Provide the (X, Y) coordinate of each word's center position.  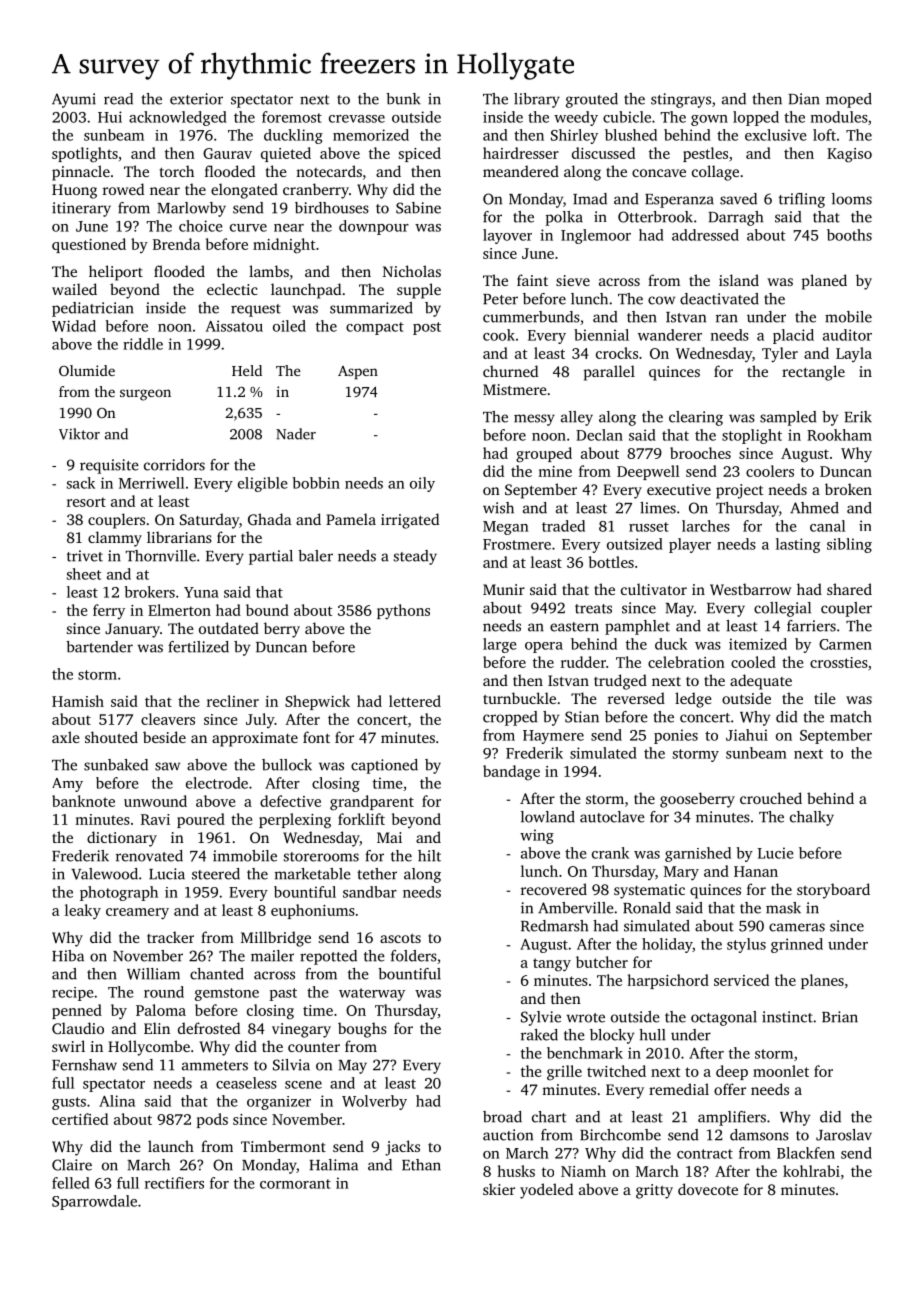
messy (534, 420)
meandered (521, 171)
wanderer (670, 335)
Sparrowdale (94, 1202)
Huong (74, 191)
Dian (804, 99)
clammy (115, 539)
